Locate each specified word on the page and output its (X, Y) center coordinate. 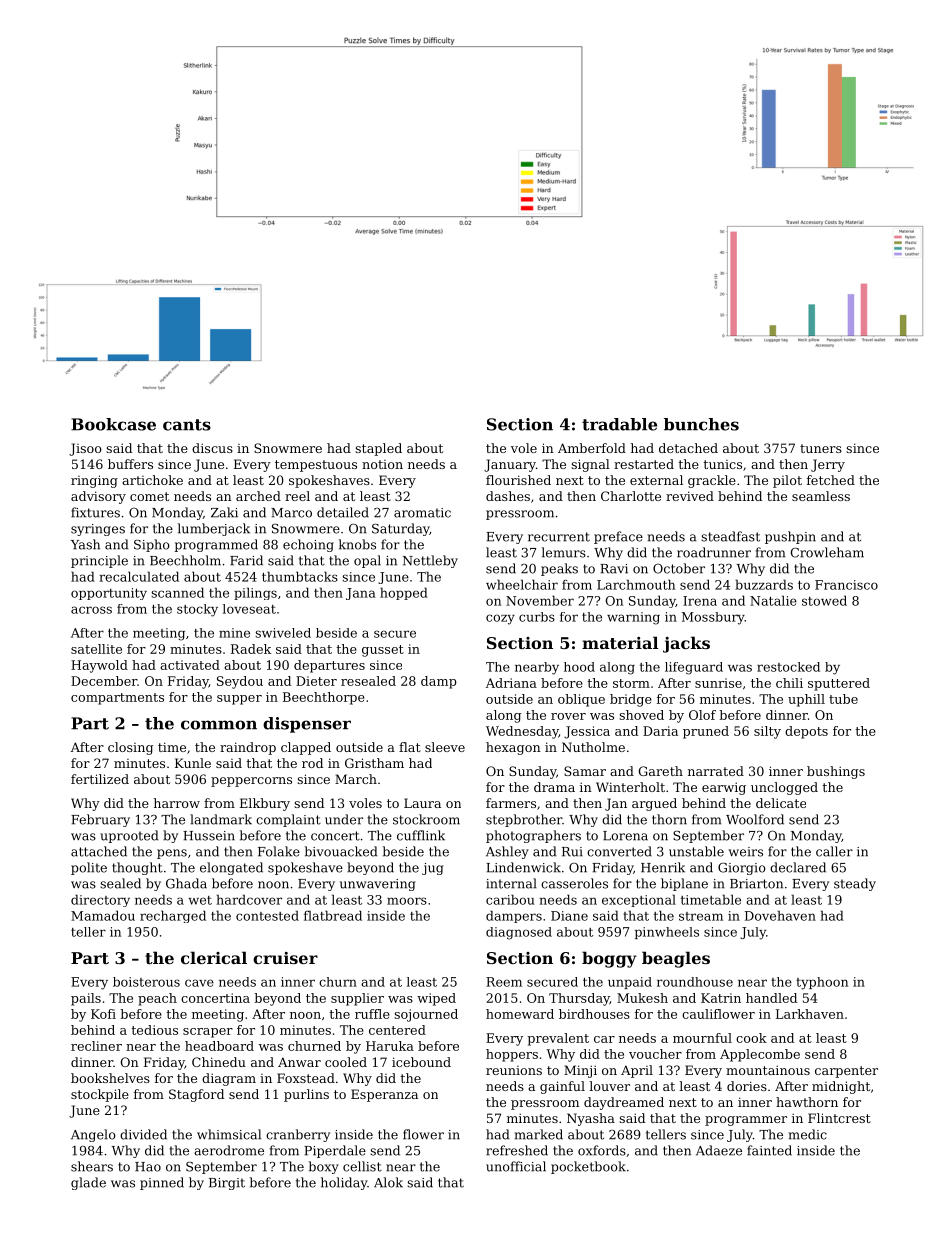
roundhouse (695, 982)
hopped (404, 593)
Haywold (99, 666)
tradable (619, 424)
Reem (504, 982)
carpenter (846, 1072)
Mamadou (103, 915)
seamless (821, 496)
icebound (421, 1062)
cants (187, 425)
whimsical (229, 1134)
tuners (821, 448)
